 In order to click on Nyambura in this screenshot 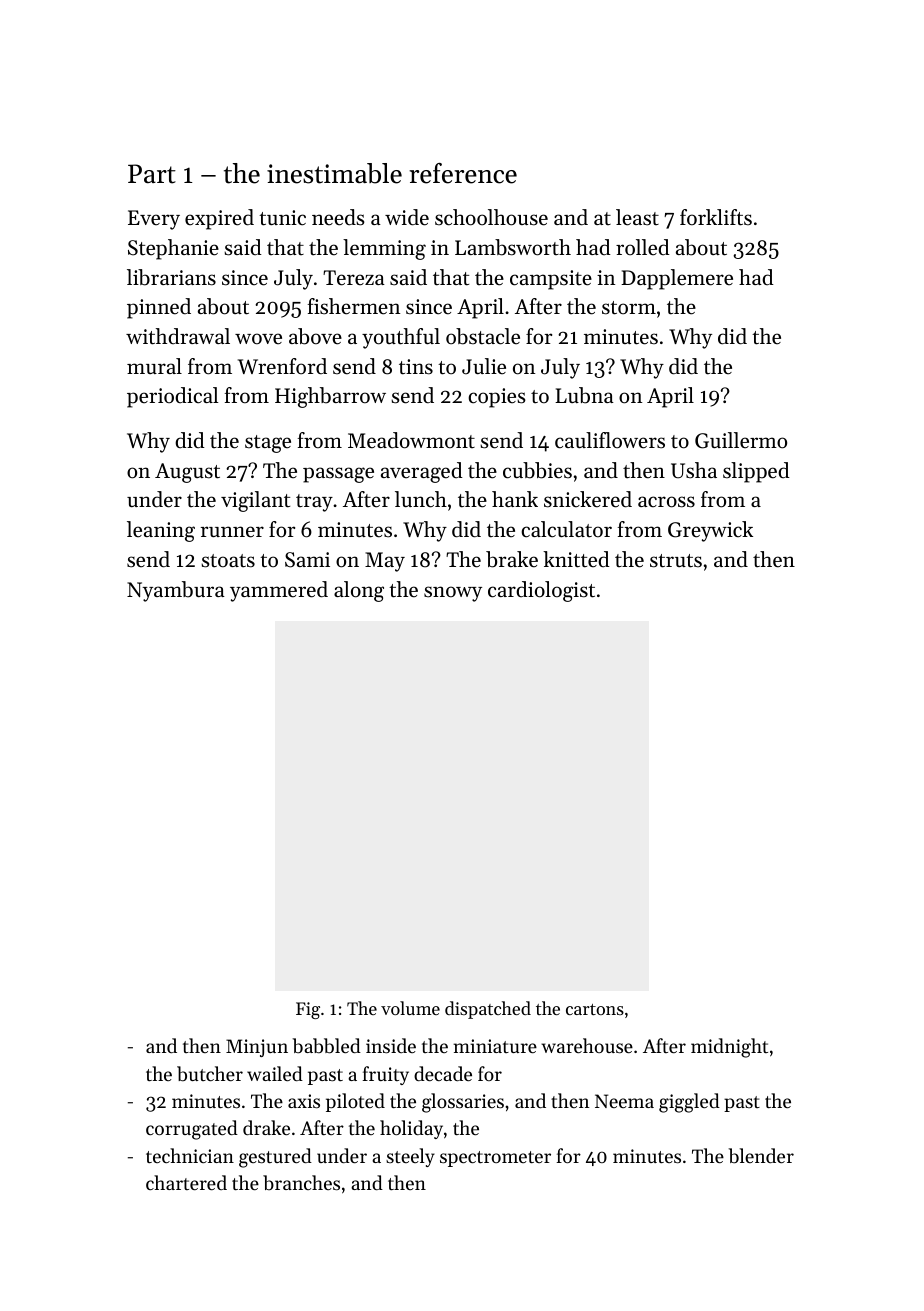, I will do `click(176, 591)`.
